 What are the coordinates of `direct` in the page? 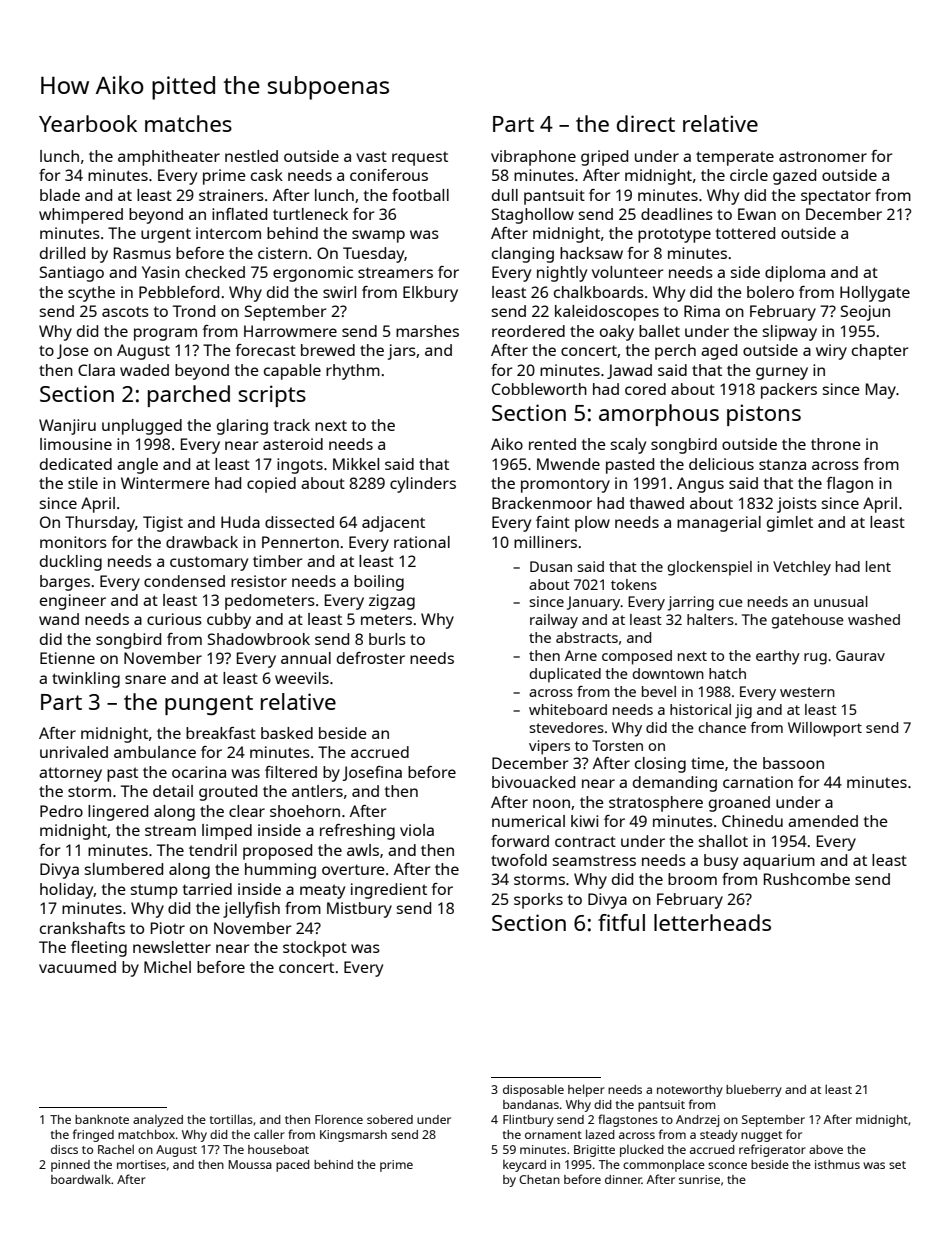 It's located at (646, 123).
